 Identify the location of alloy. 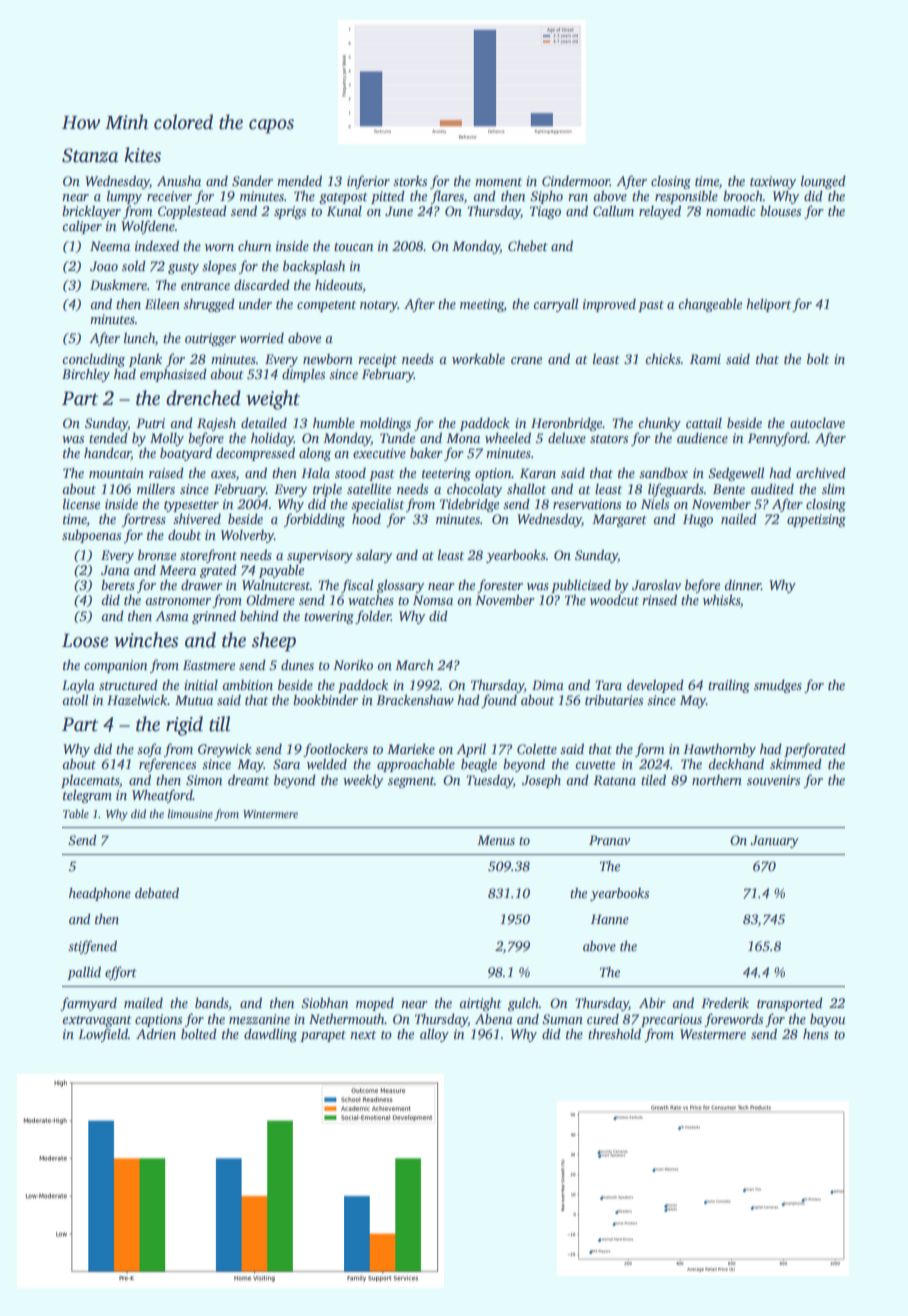
(434, 1035).
